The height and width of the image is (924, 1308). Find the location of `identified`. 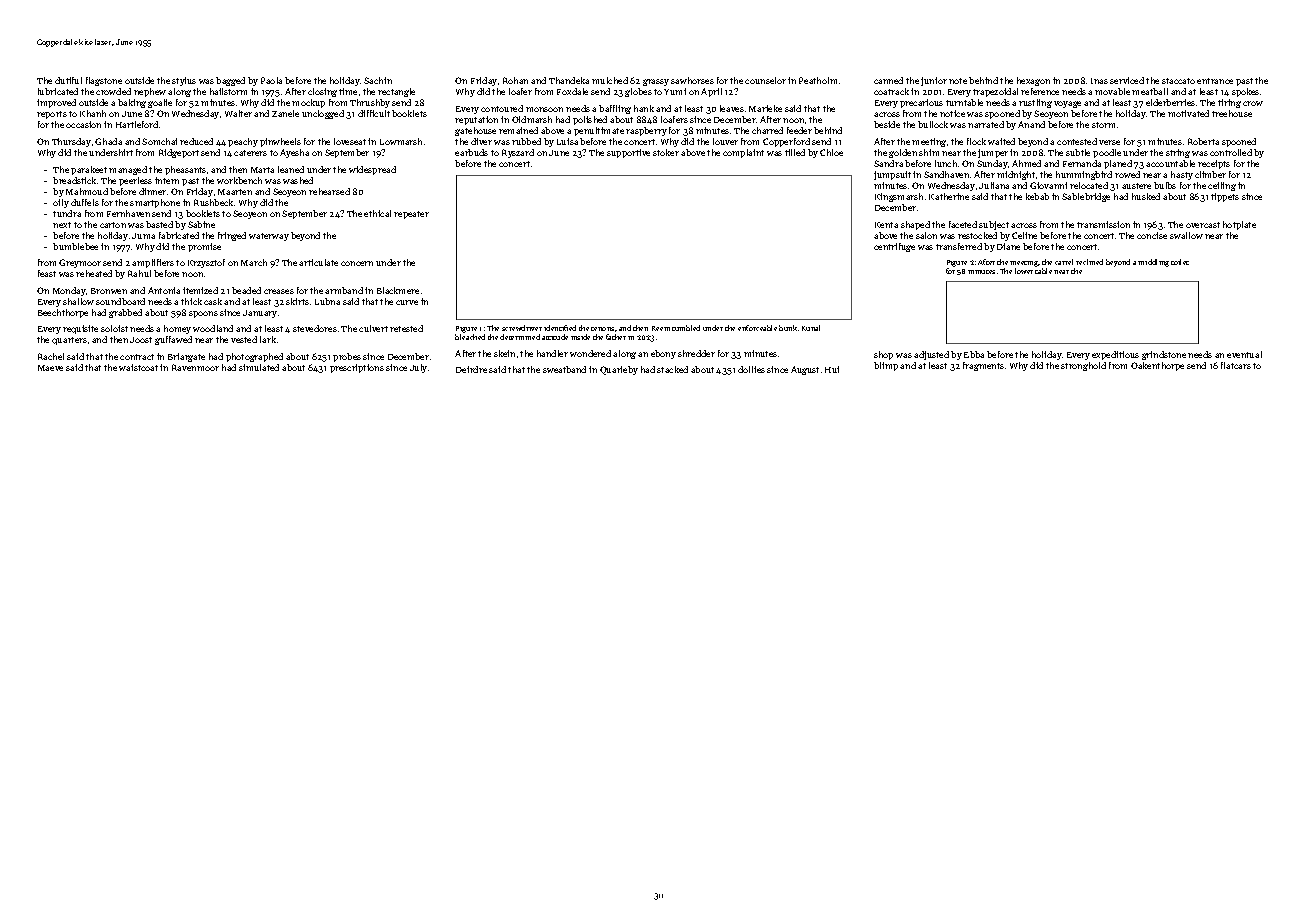

identified is located at coordinates (560, 328).
